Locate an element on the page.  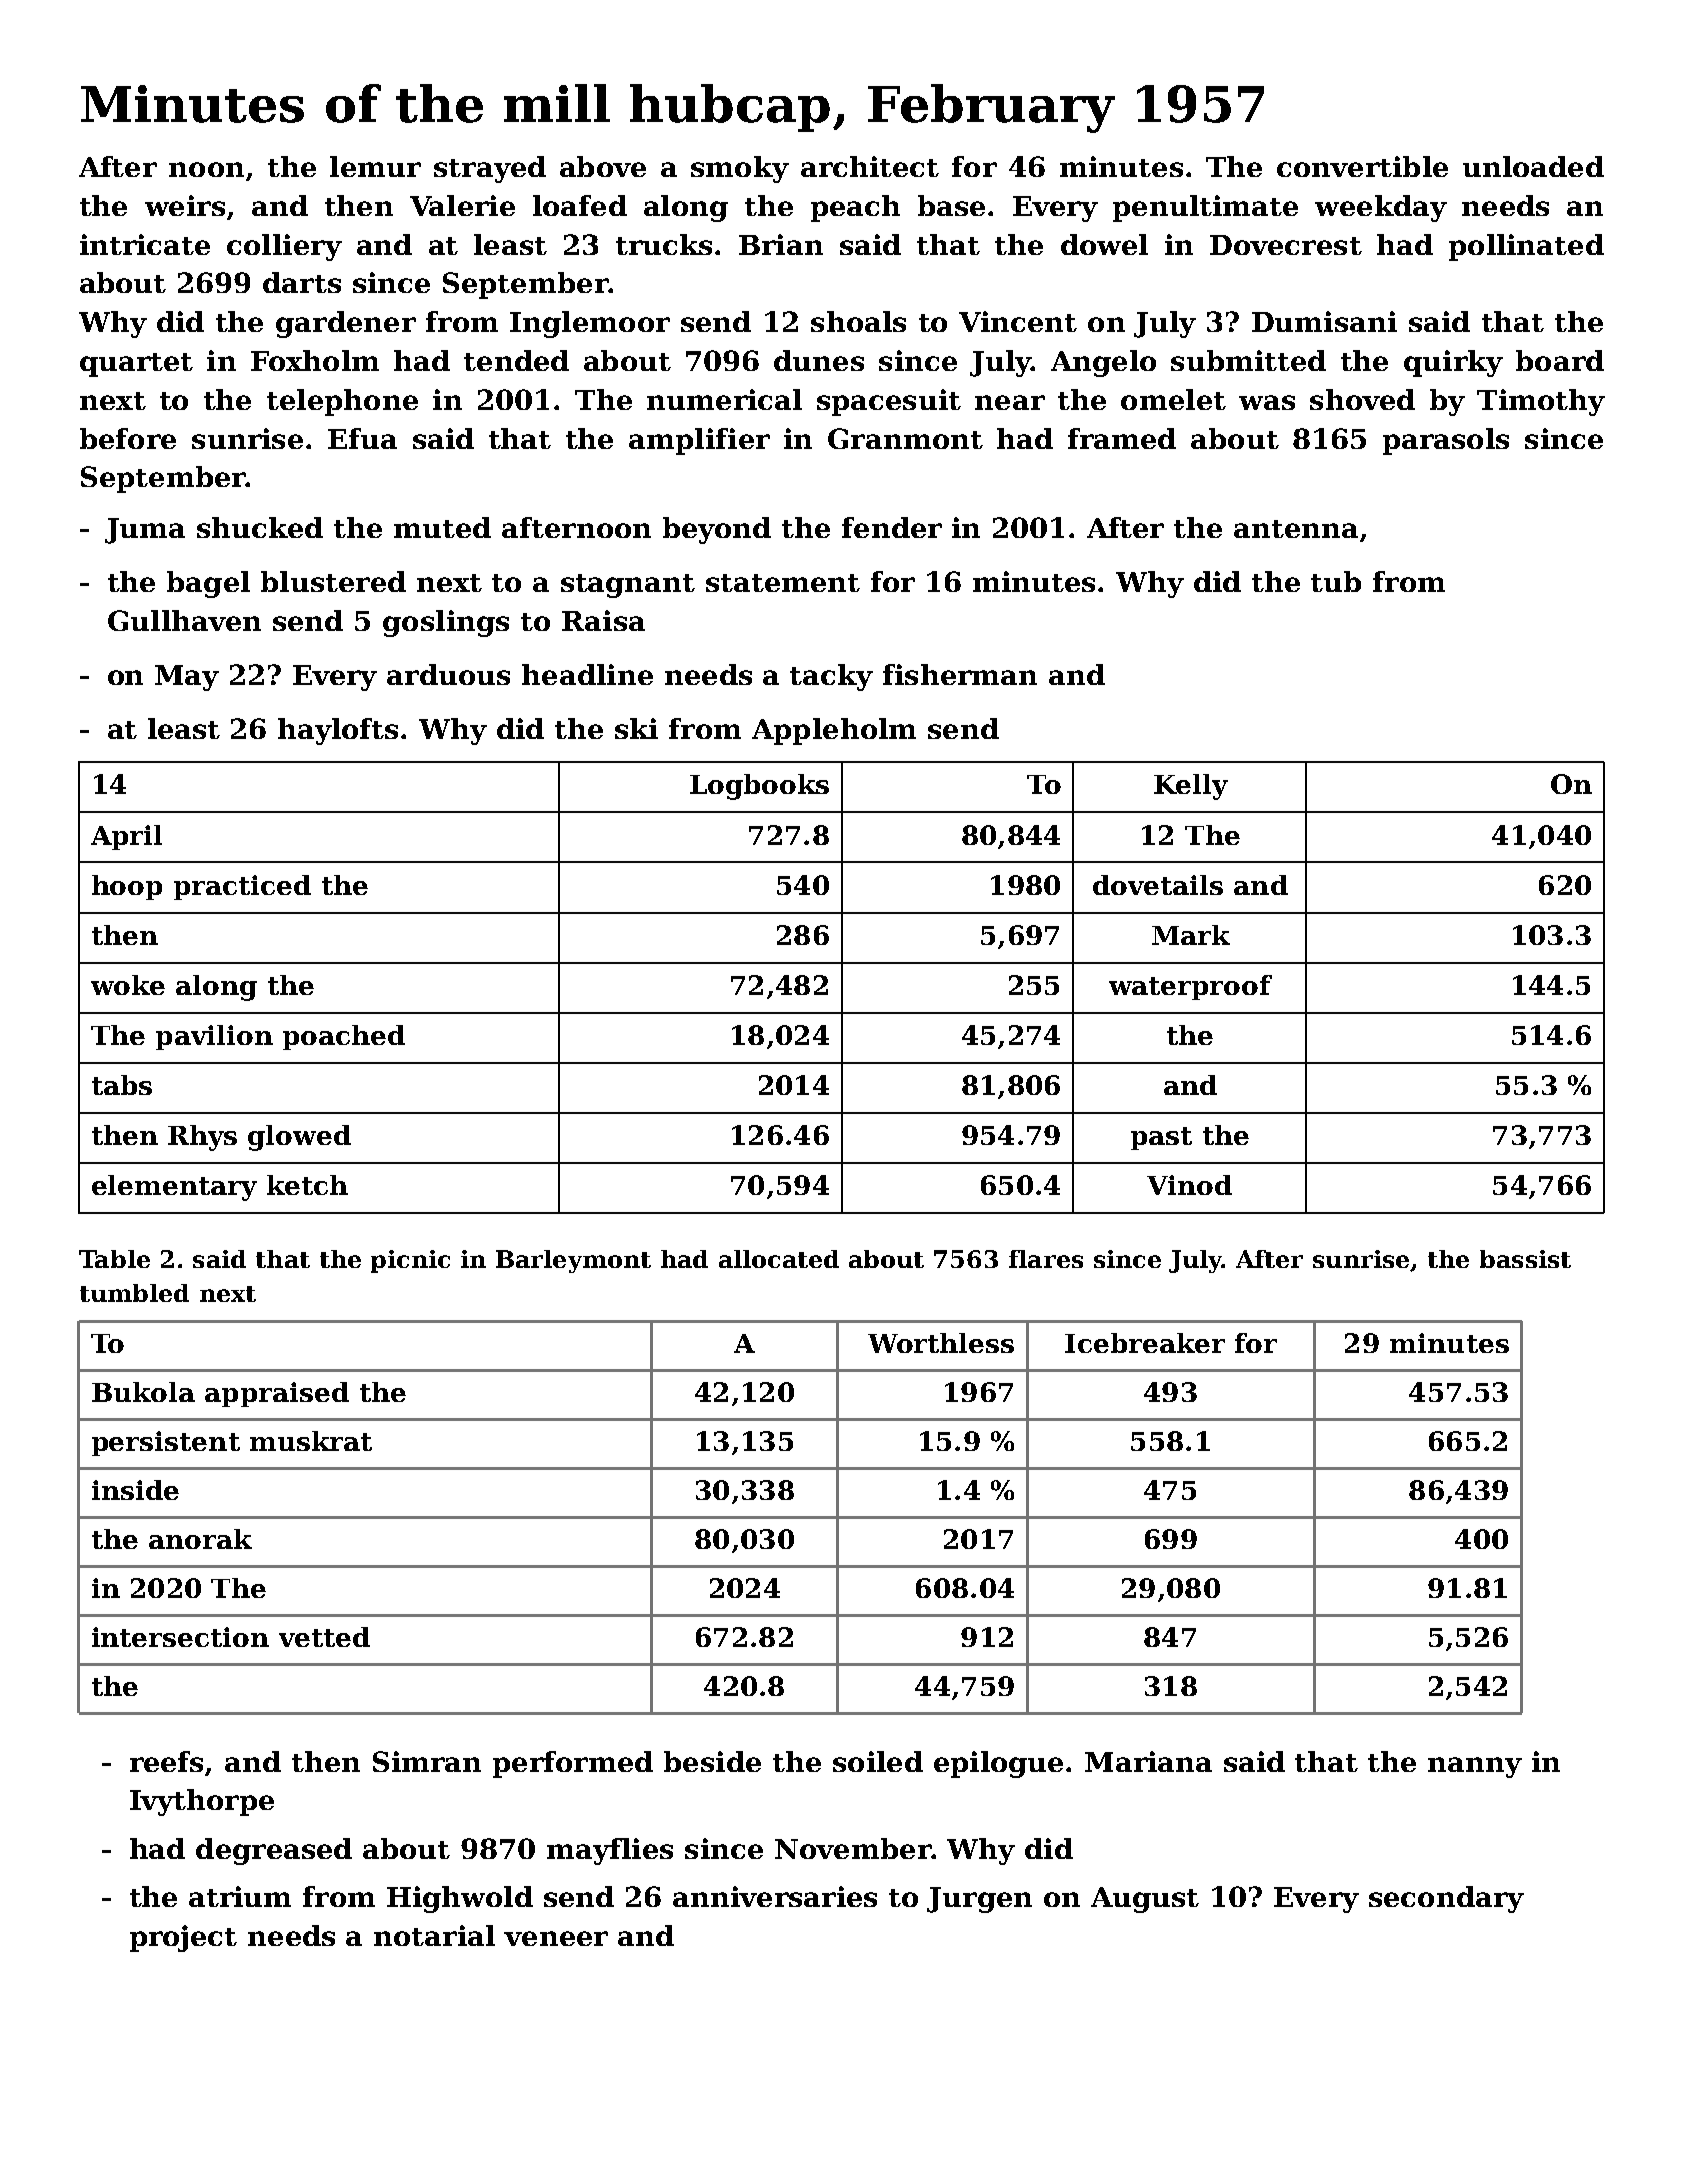
submitted is located at coordinates (1248, 360).
